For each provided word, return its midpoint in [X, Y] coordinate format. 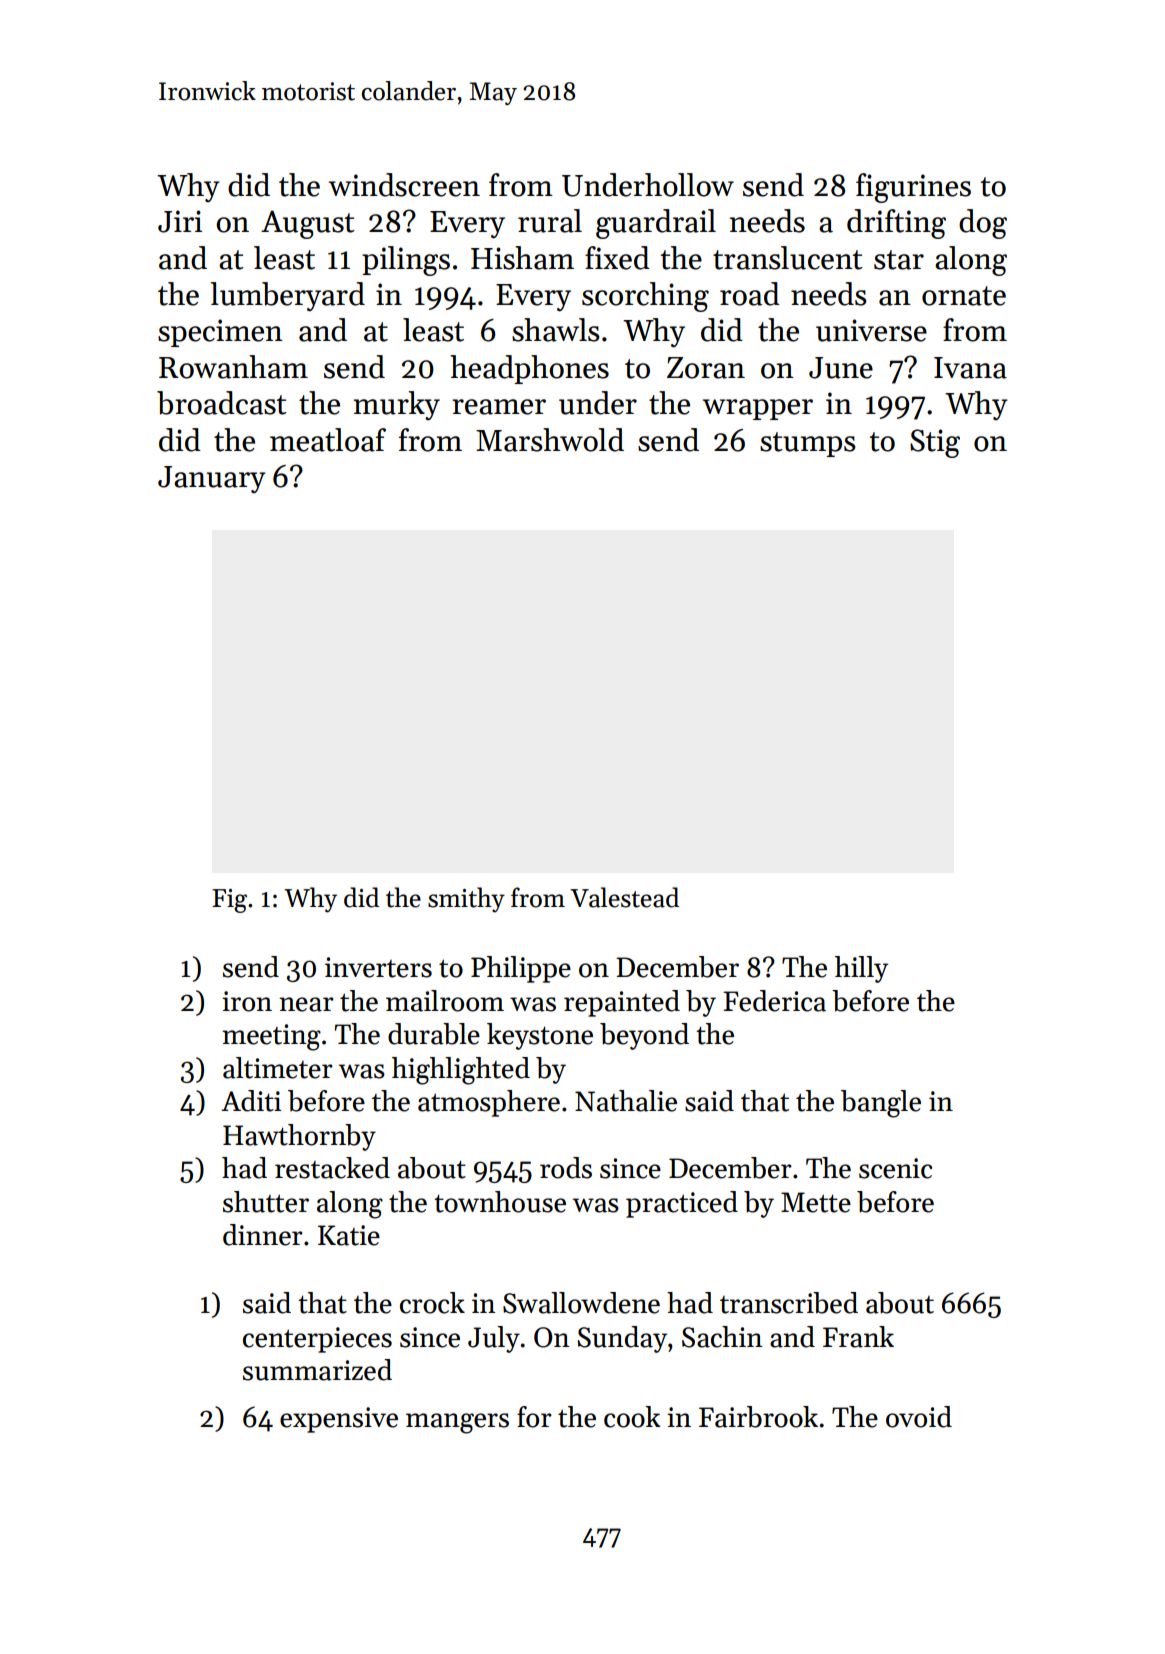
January [212, 479]
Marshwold [550, 440]
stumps [807, 444]
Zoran [706, 368]
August [308, 224]
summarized [317, 1370]
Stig [935, 443]
